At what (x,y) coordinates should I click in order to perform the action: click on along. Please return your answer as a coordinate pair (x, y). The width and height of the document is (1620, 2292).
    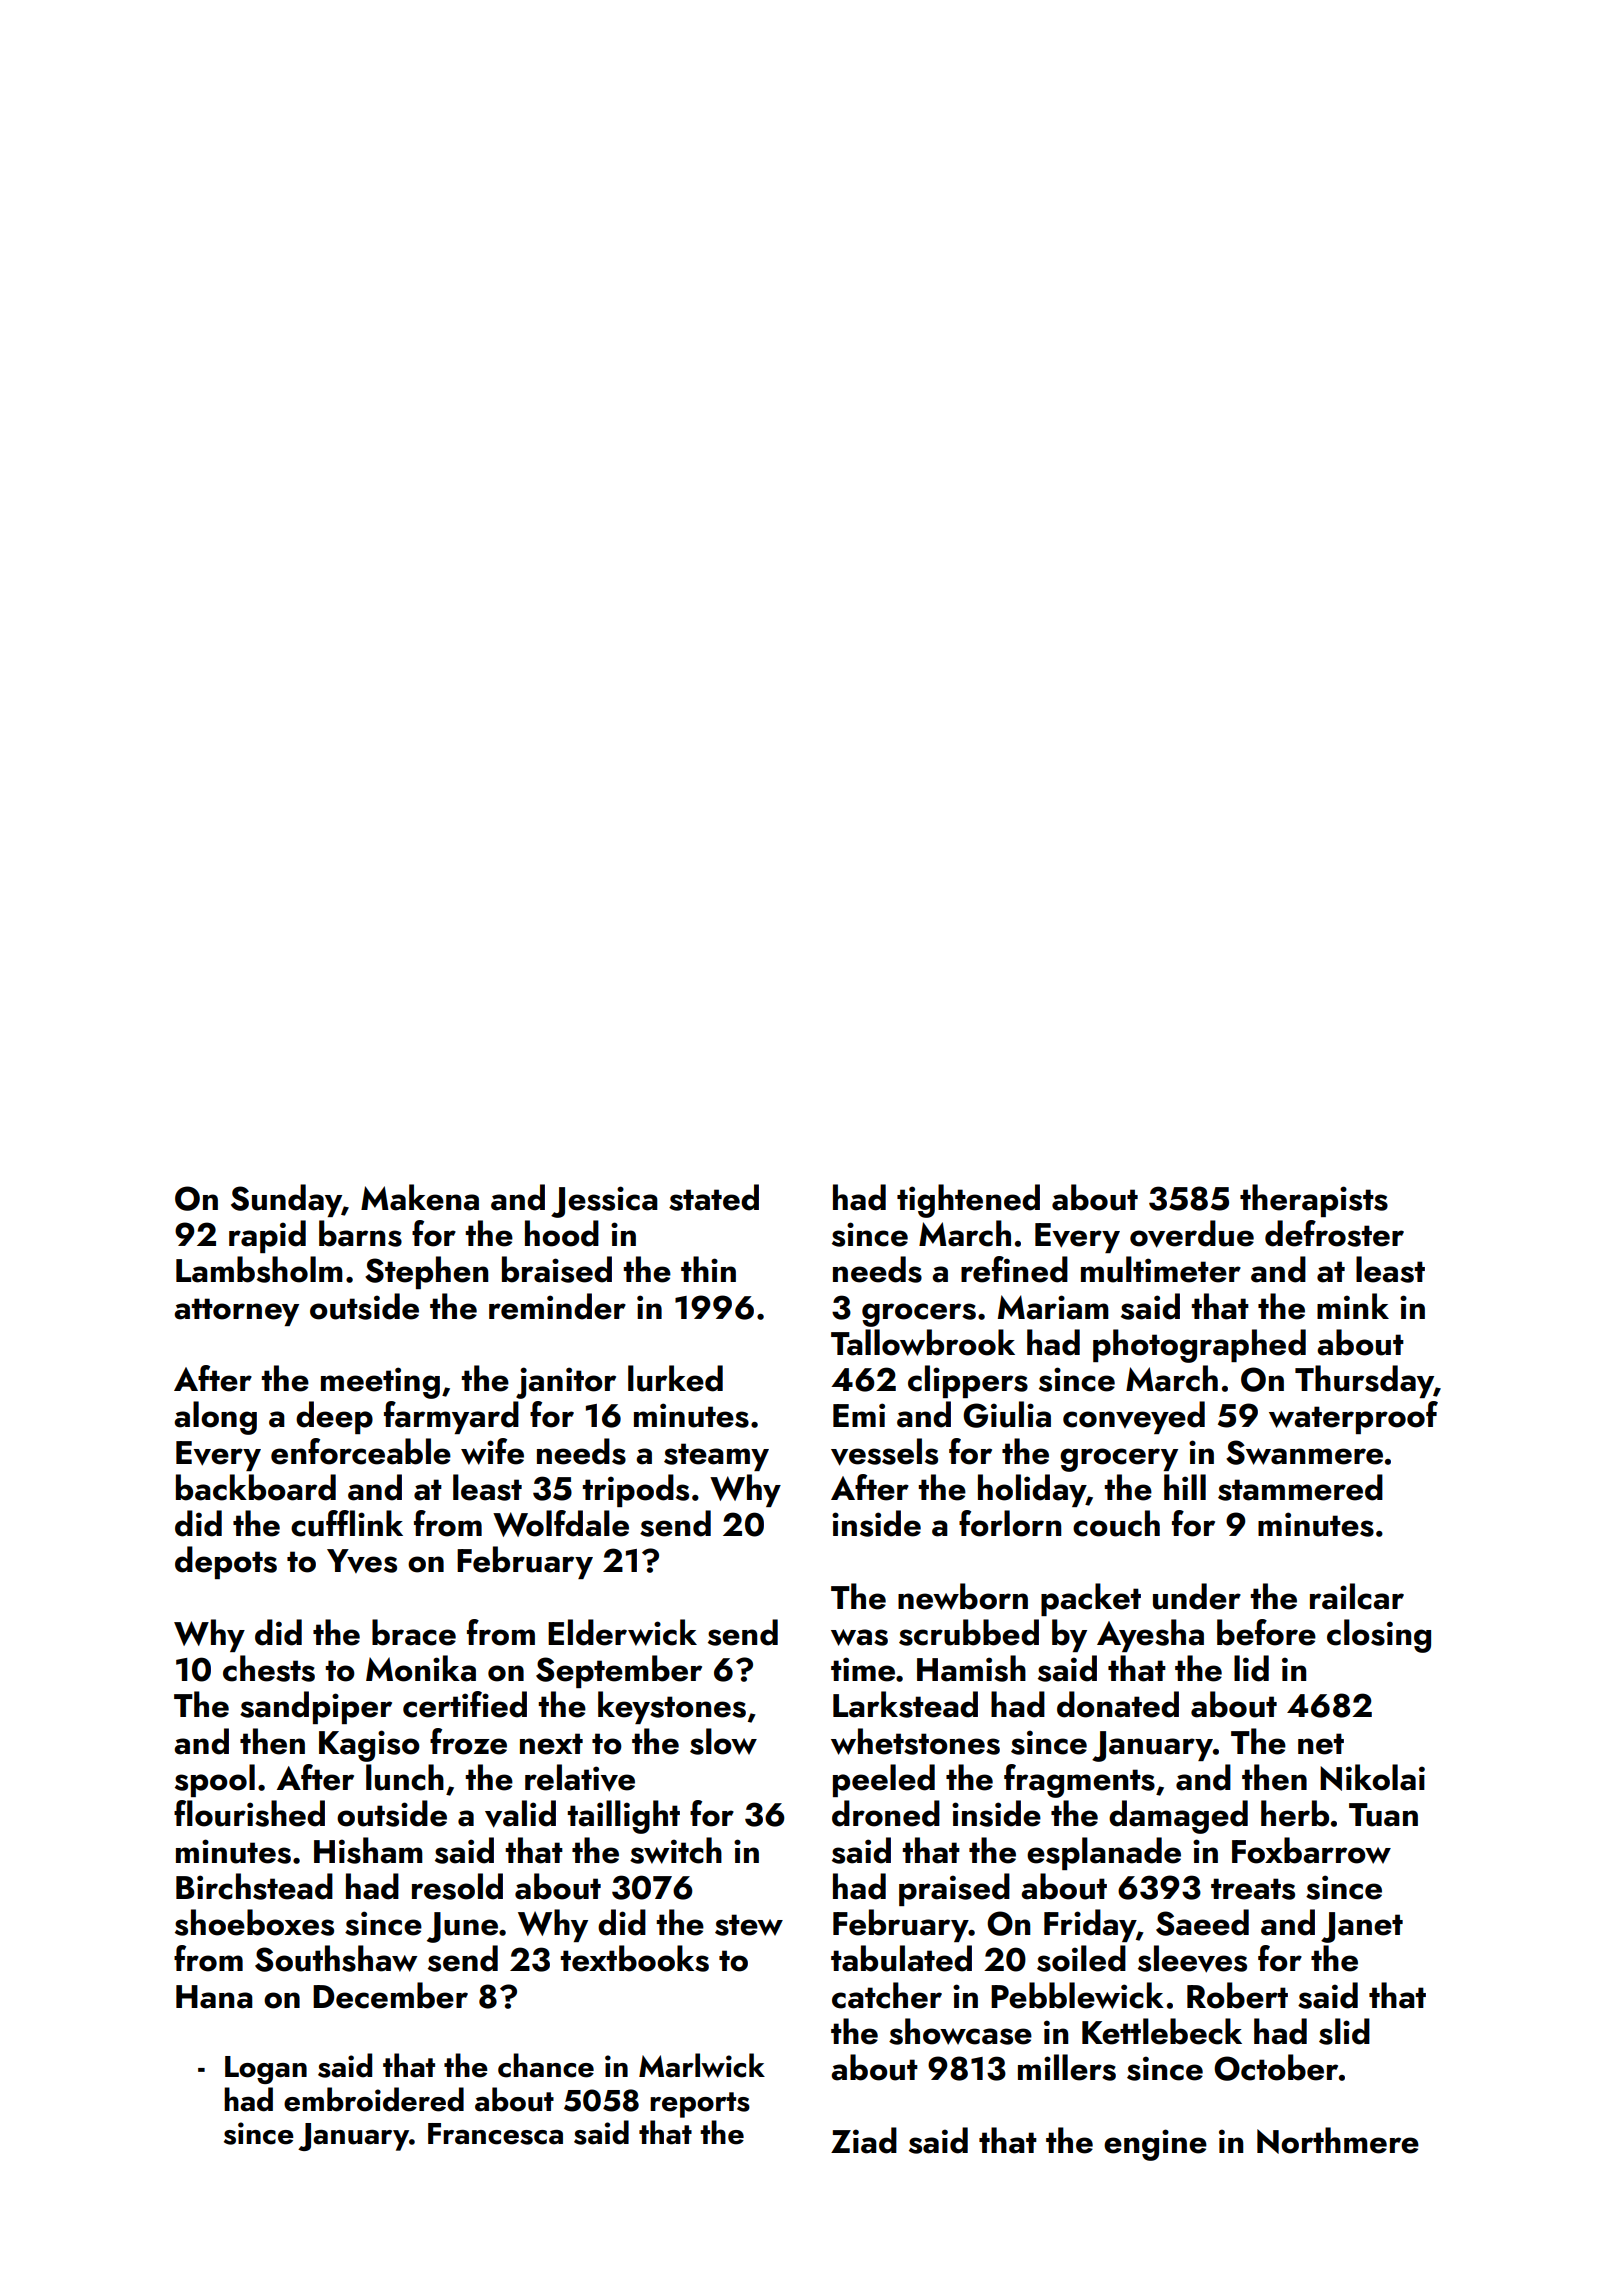
    Looking at the image, I should click on (215, 1418).
